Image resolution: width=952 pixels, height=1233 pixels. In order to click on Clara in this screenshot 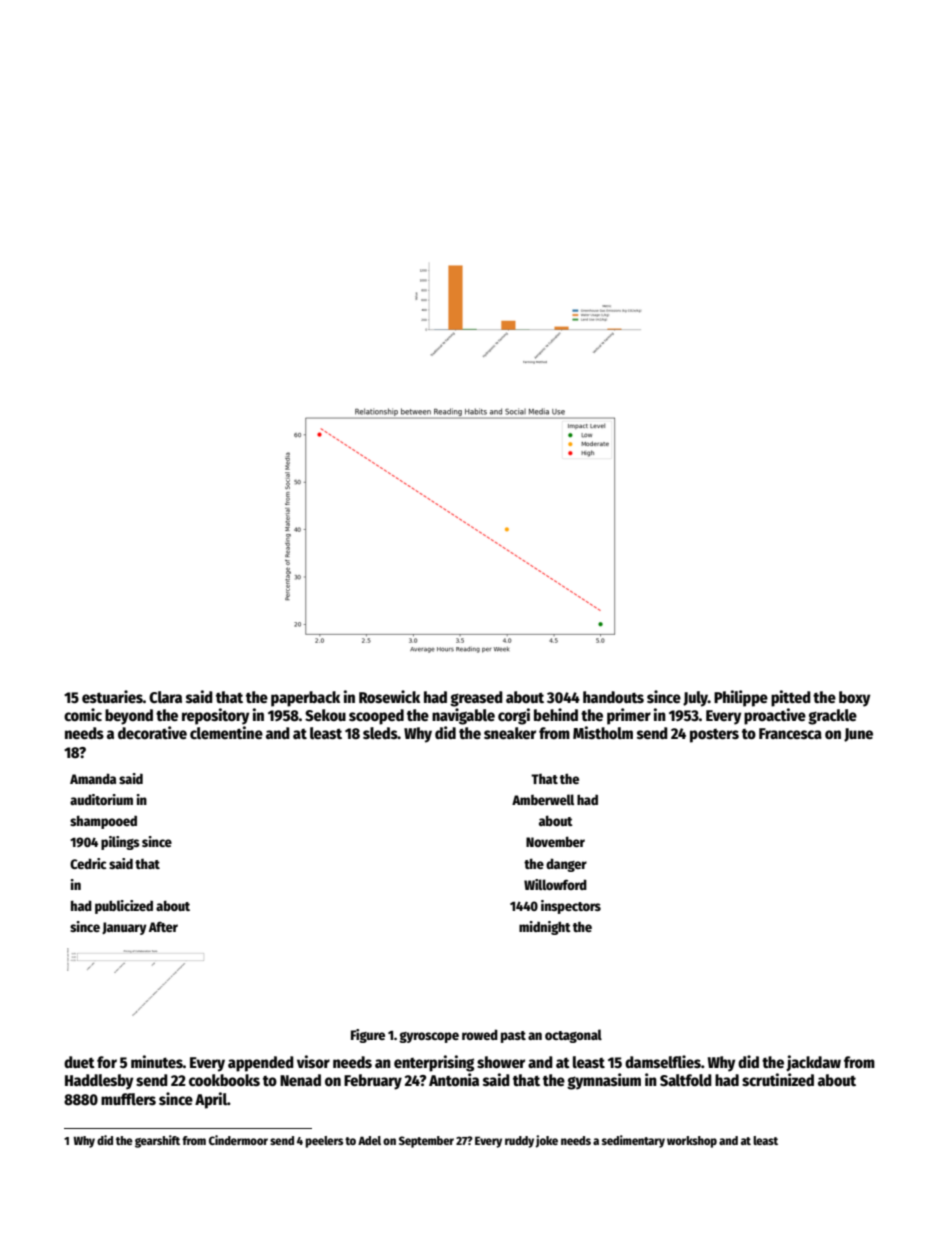, I will do `click(165, 697)`.
